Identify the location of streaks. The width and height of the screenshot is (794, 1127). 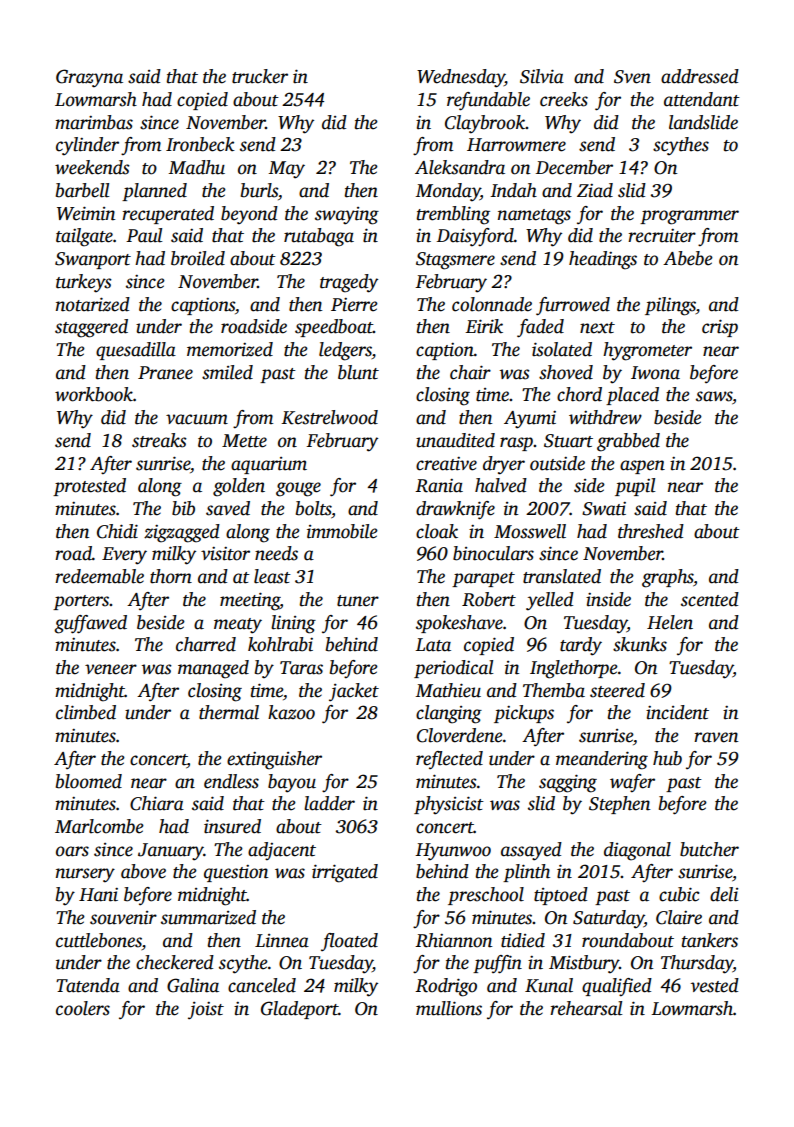
(159, 440).
